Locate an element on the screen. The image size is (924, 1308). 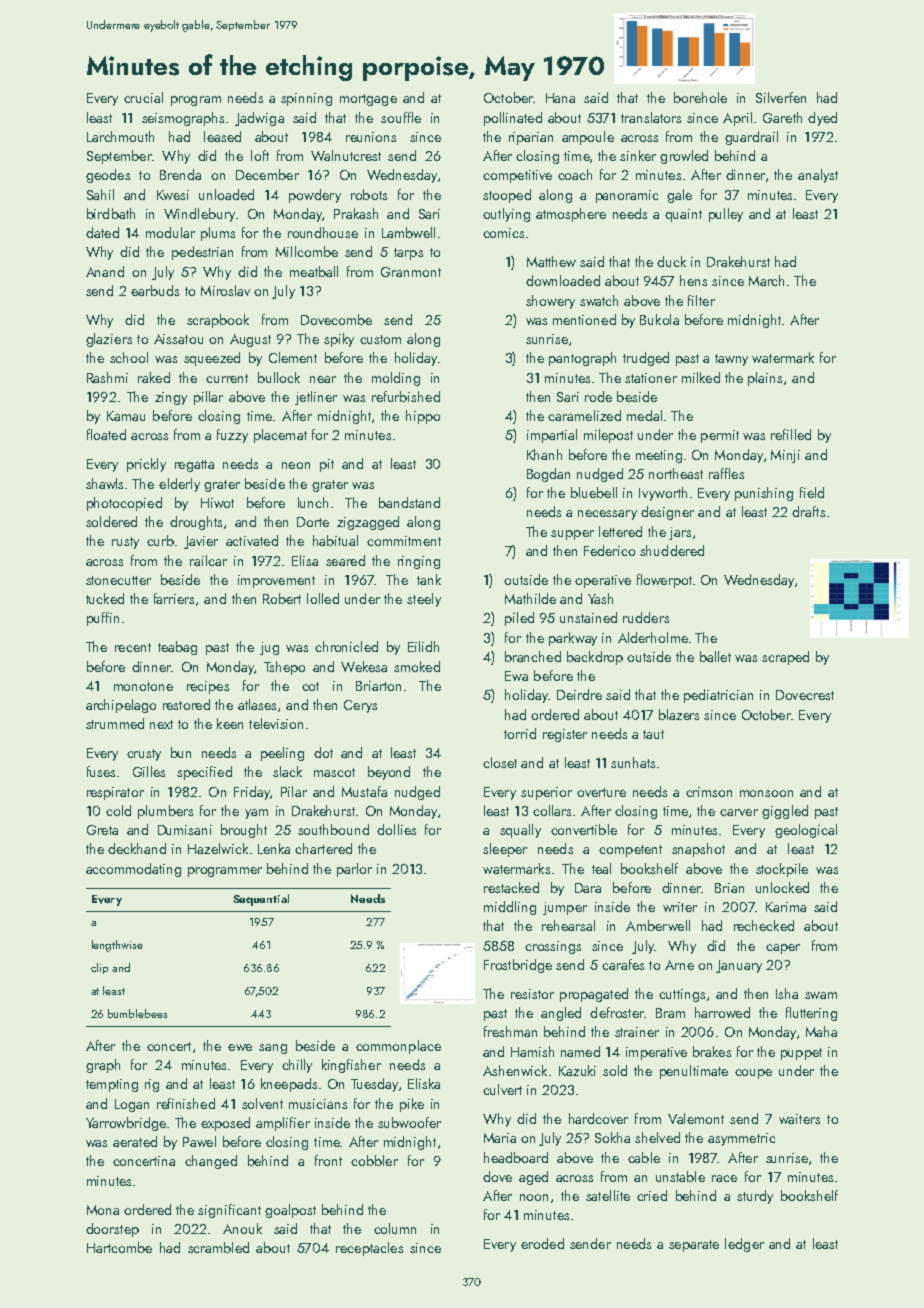
ledger is located at coordinates (744, 1245).
